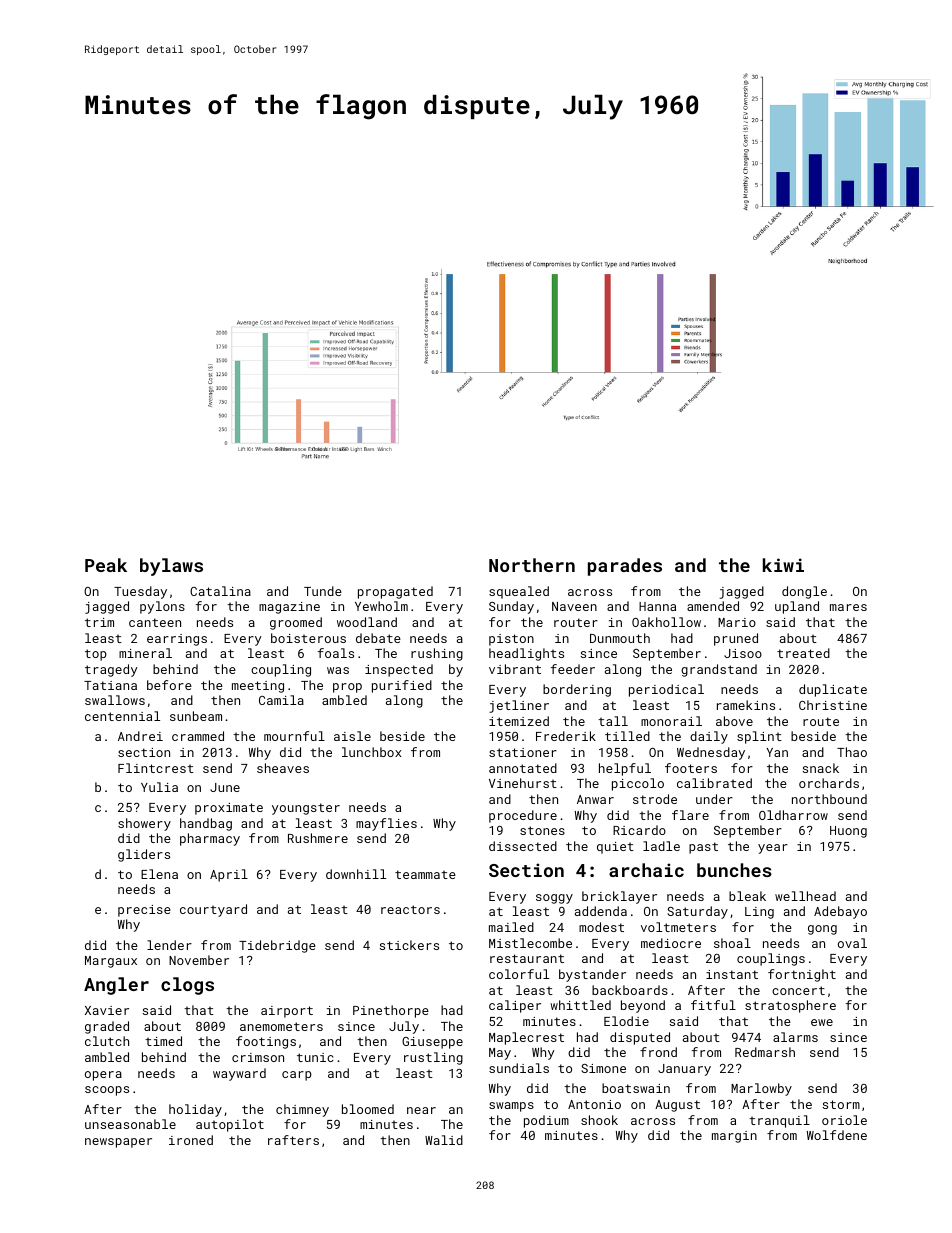 The width and height of the document is (952, 1233). Describe the element at coordinates (106, 565) in the document. I see `Peak` at that location.
